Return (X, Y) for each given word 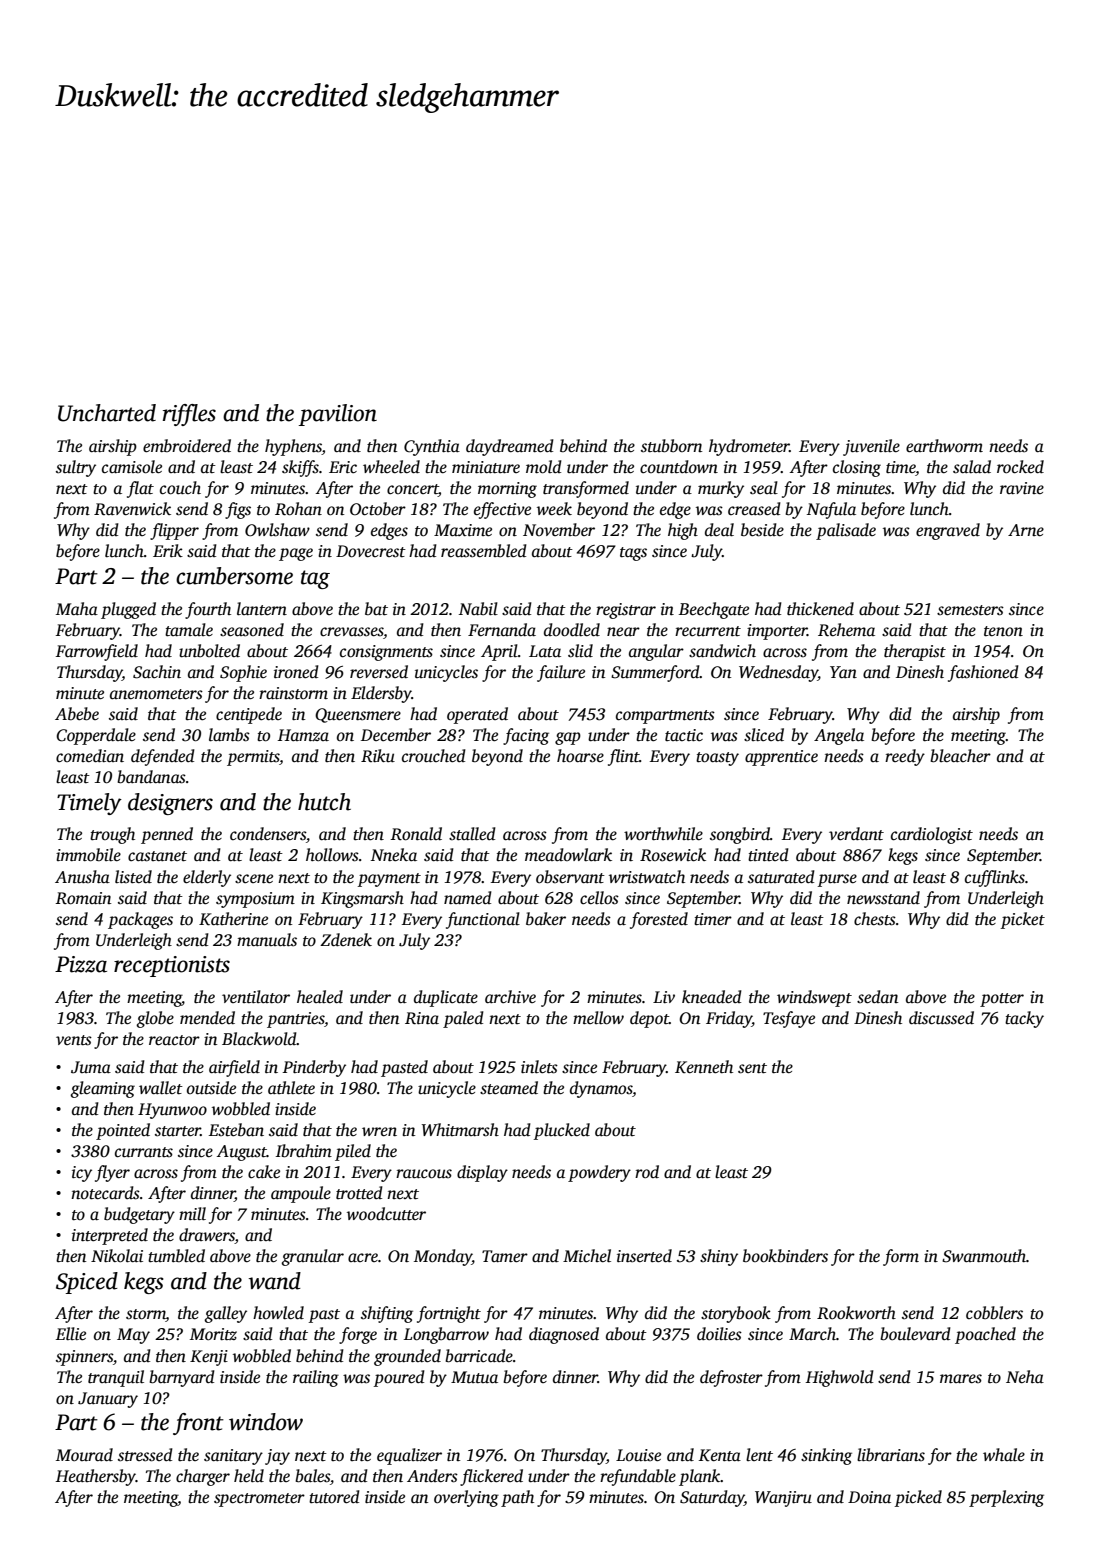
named (468, 898)
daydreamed (510, 447)
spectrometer (259, 1500)
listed (133, 877)
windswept (814, 998)
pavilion (338, 415)
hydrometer (749, 447)
